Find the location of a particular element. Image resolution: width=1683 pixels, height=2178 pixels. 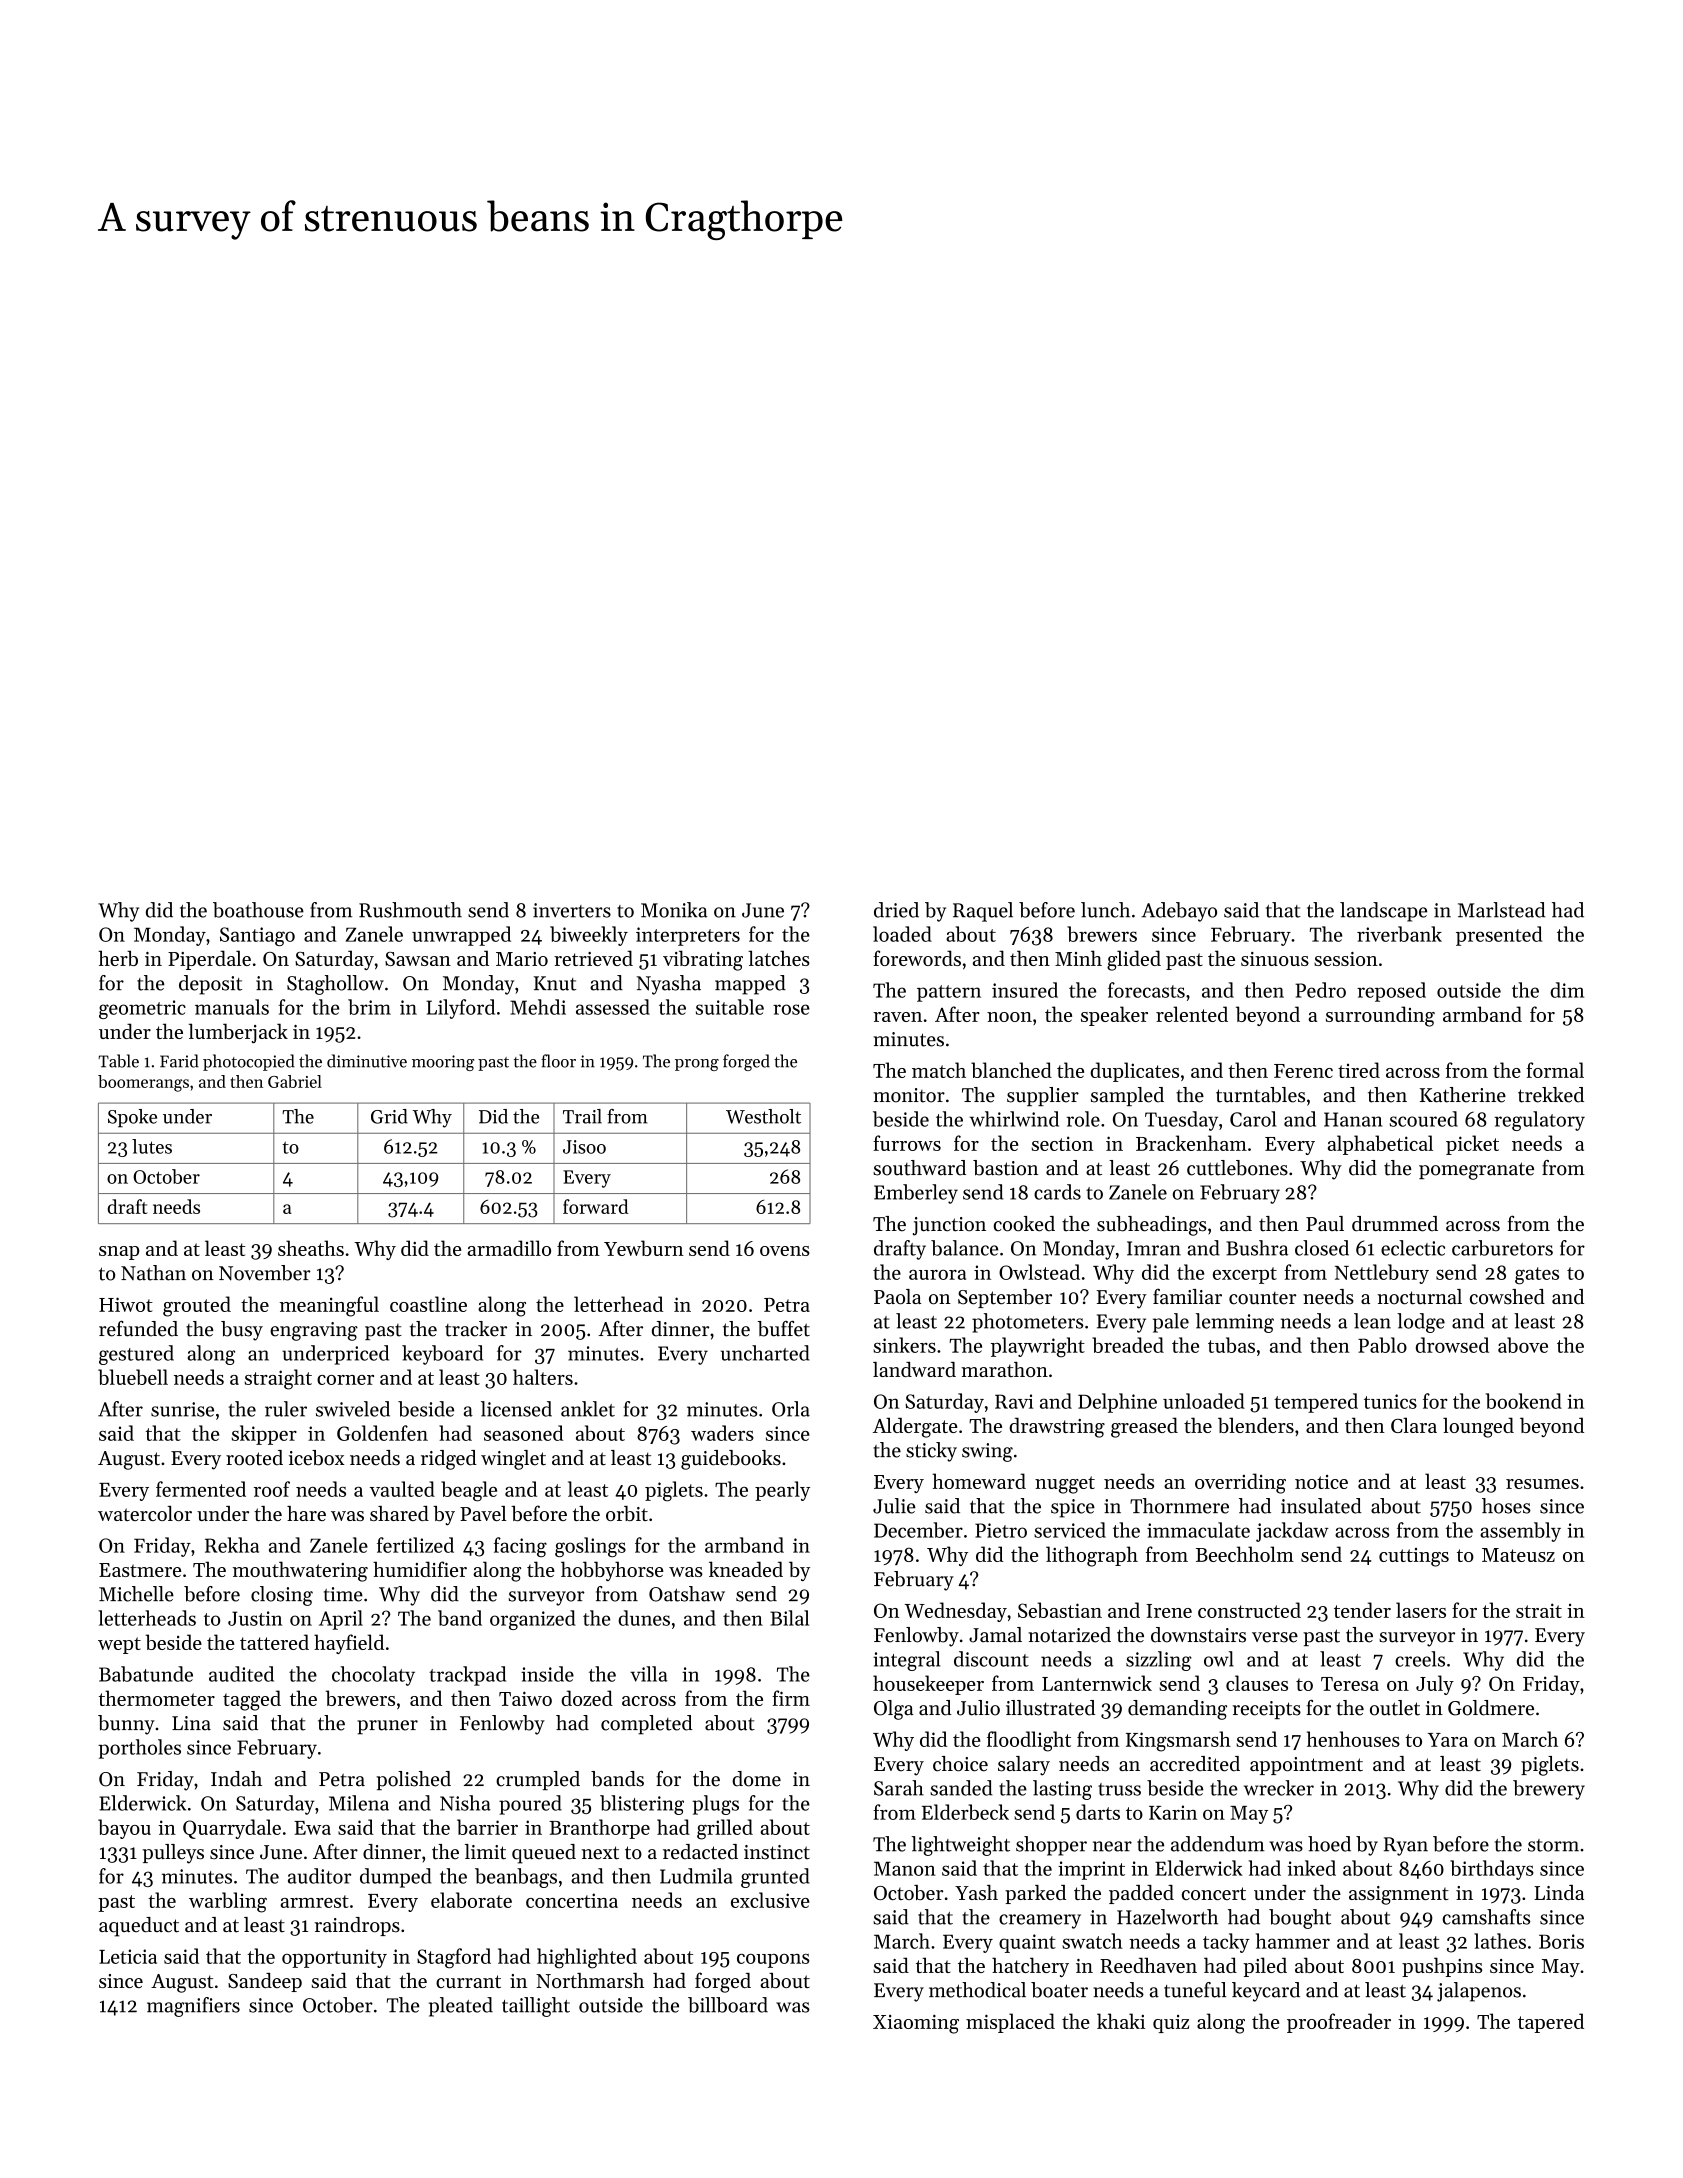

Monika is located at coordinates (674, 910).
